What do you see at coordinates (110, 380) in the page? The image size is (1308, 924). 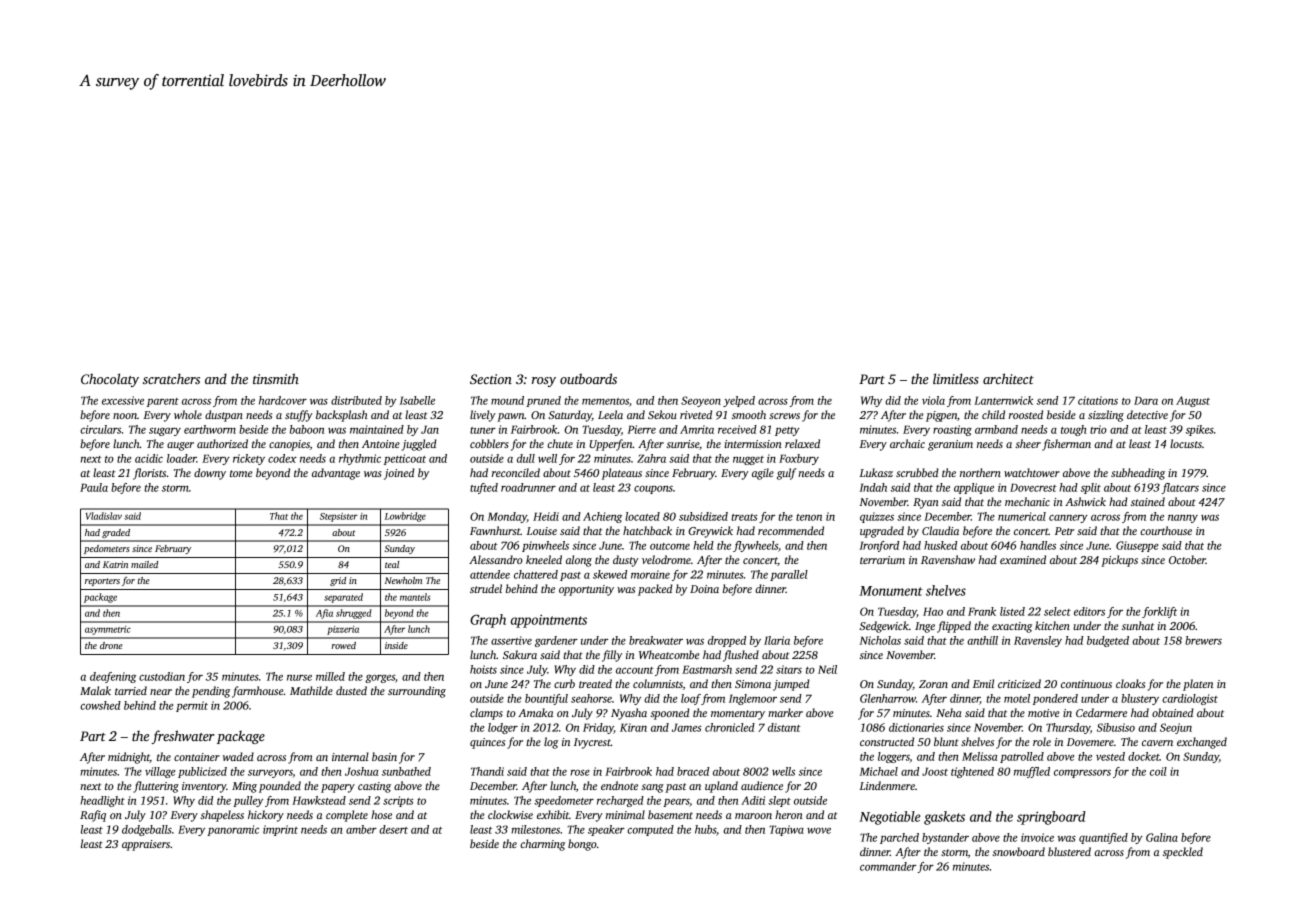 I see `Chocolaty` at bounding box center [110, 380].
